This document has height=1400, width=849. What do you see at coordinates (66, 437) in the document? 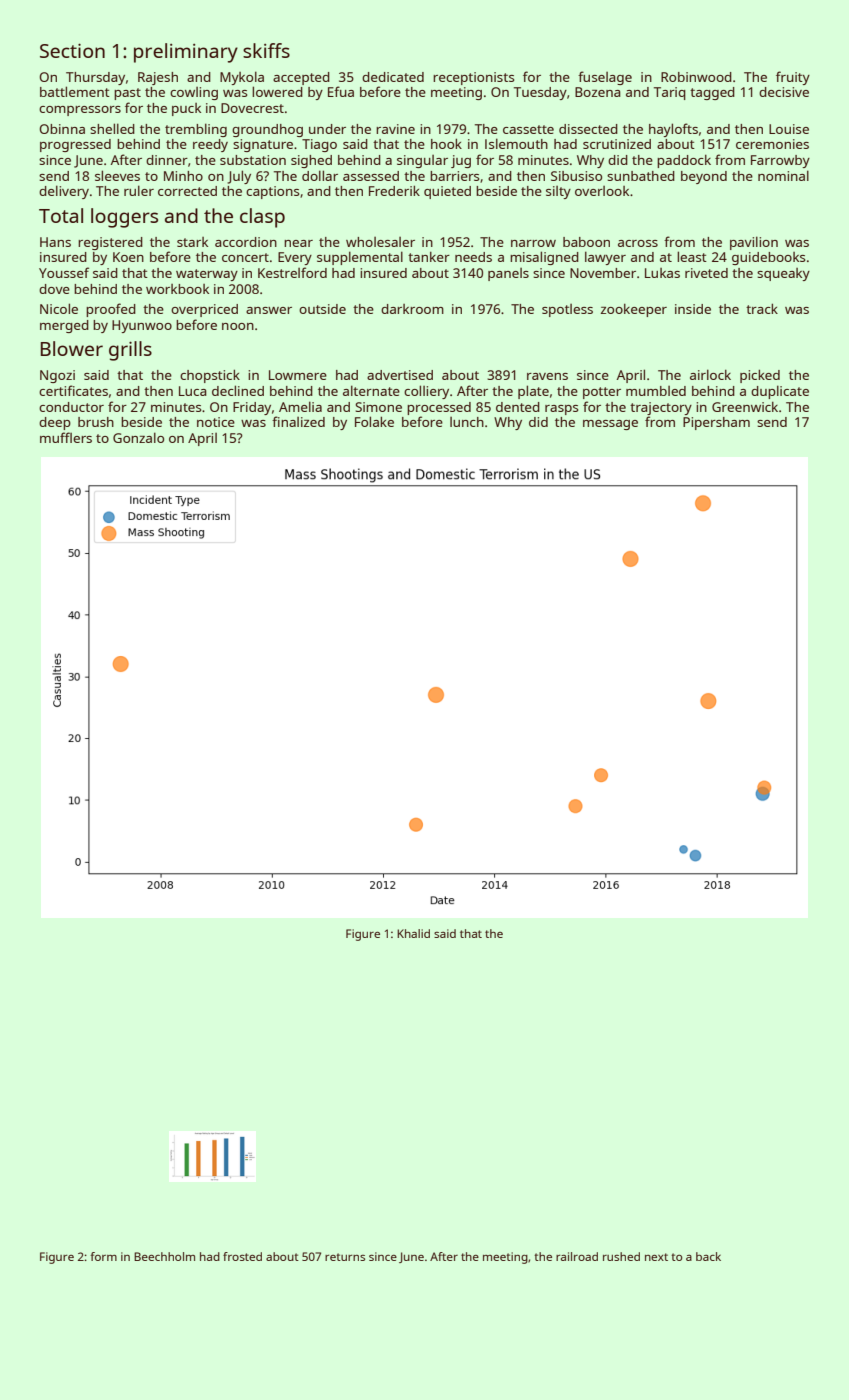
I see `mufflers` at bounding box center [66, 437].
